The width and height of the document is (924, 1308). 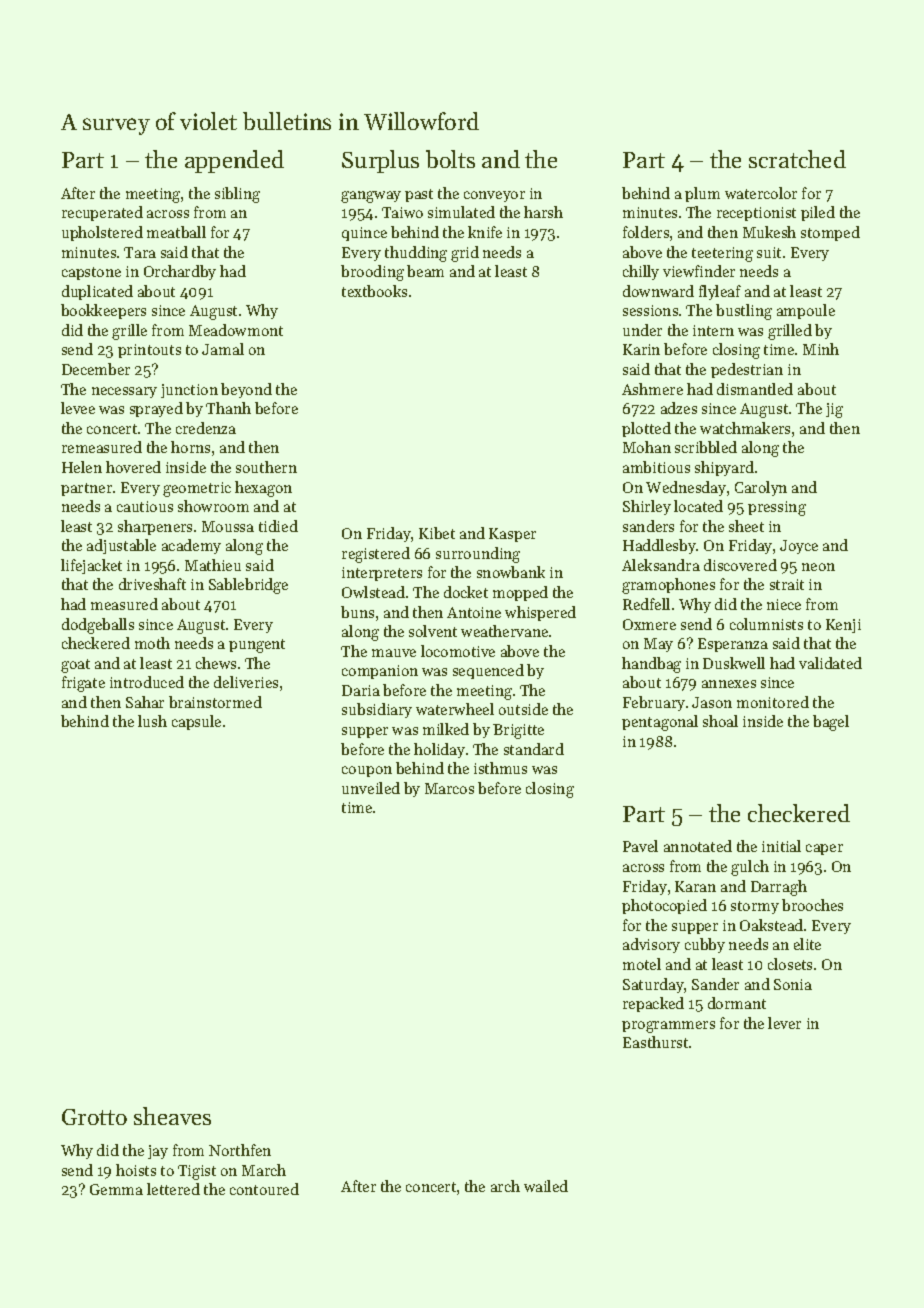 I want to click on sprayed, so click(x=156, y=409).
